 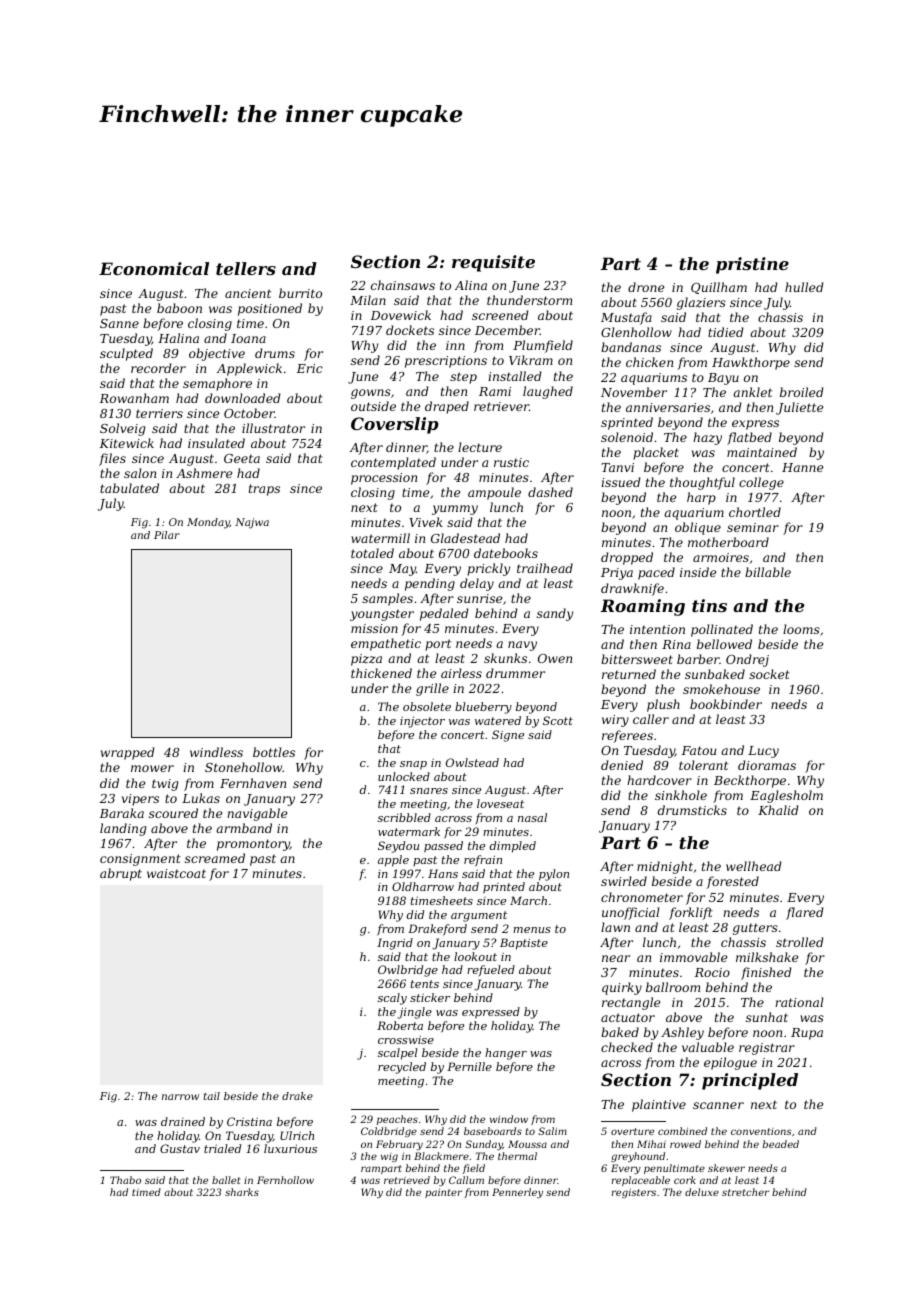 What do you see at coordinates (125, 1180) in the document?
I see `Thabo` at bounding box center [125, 1180].
